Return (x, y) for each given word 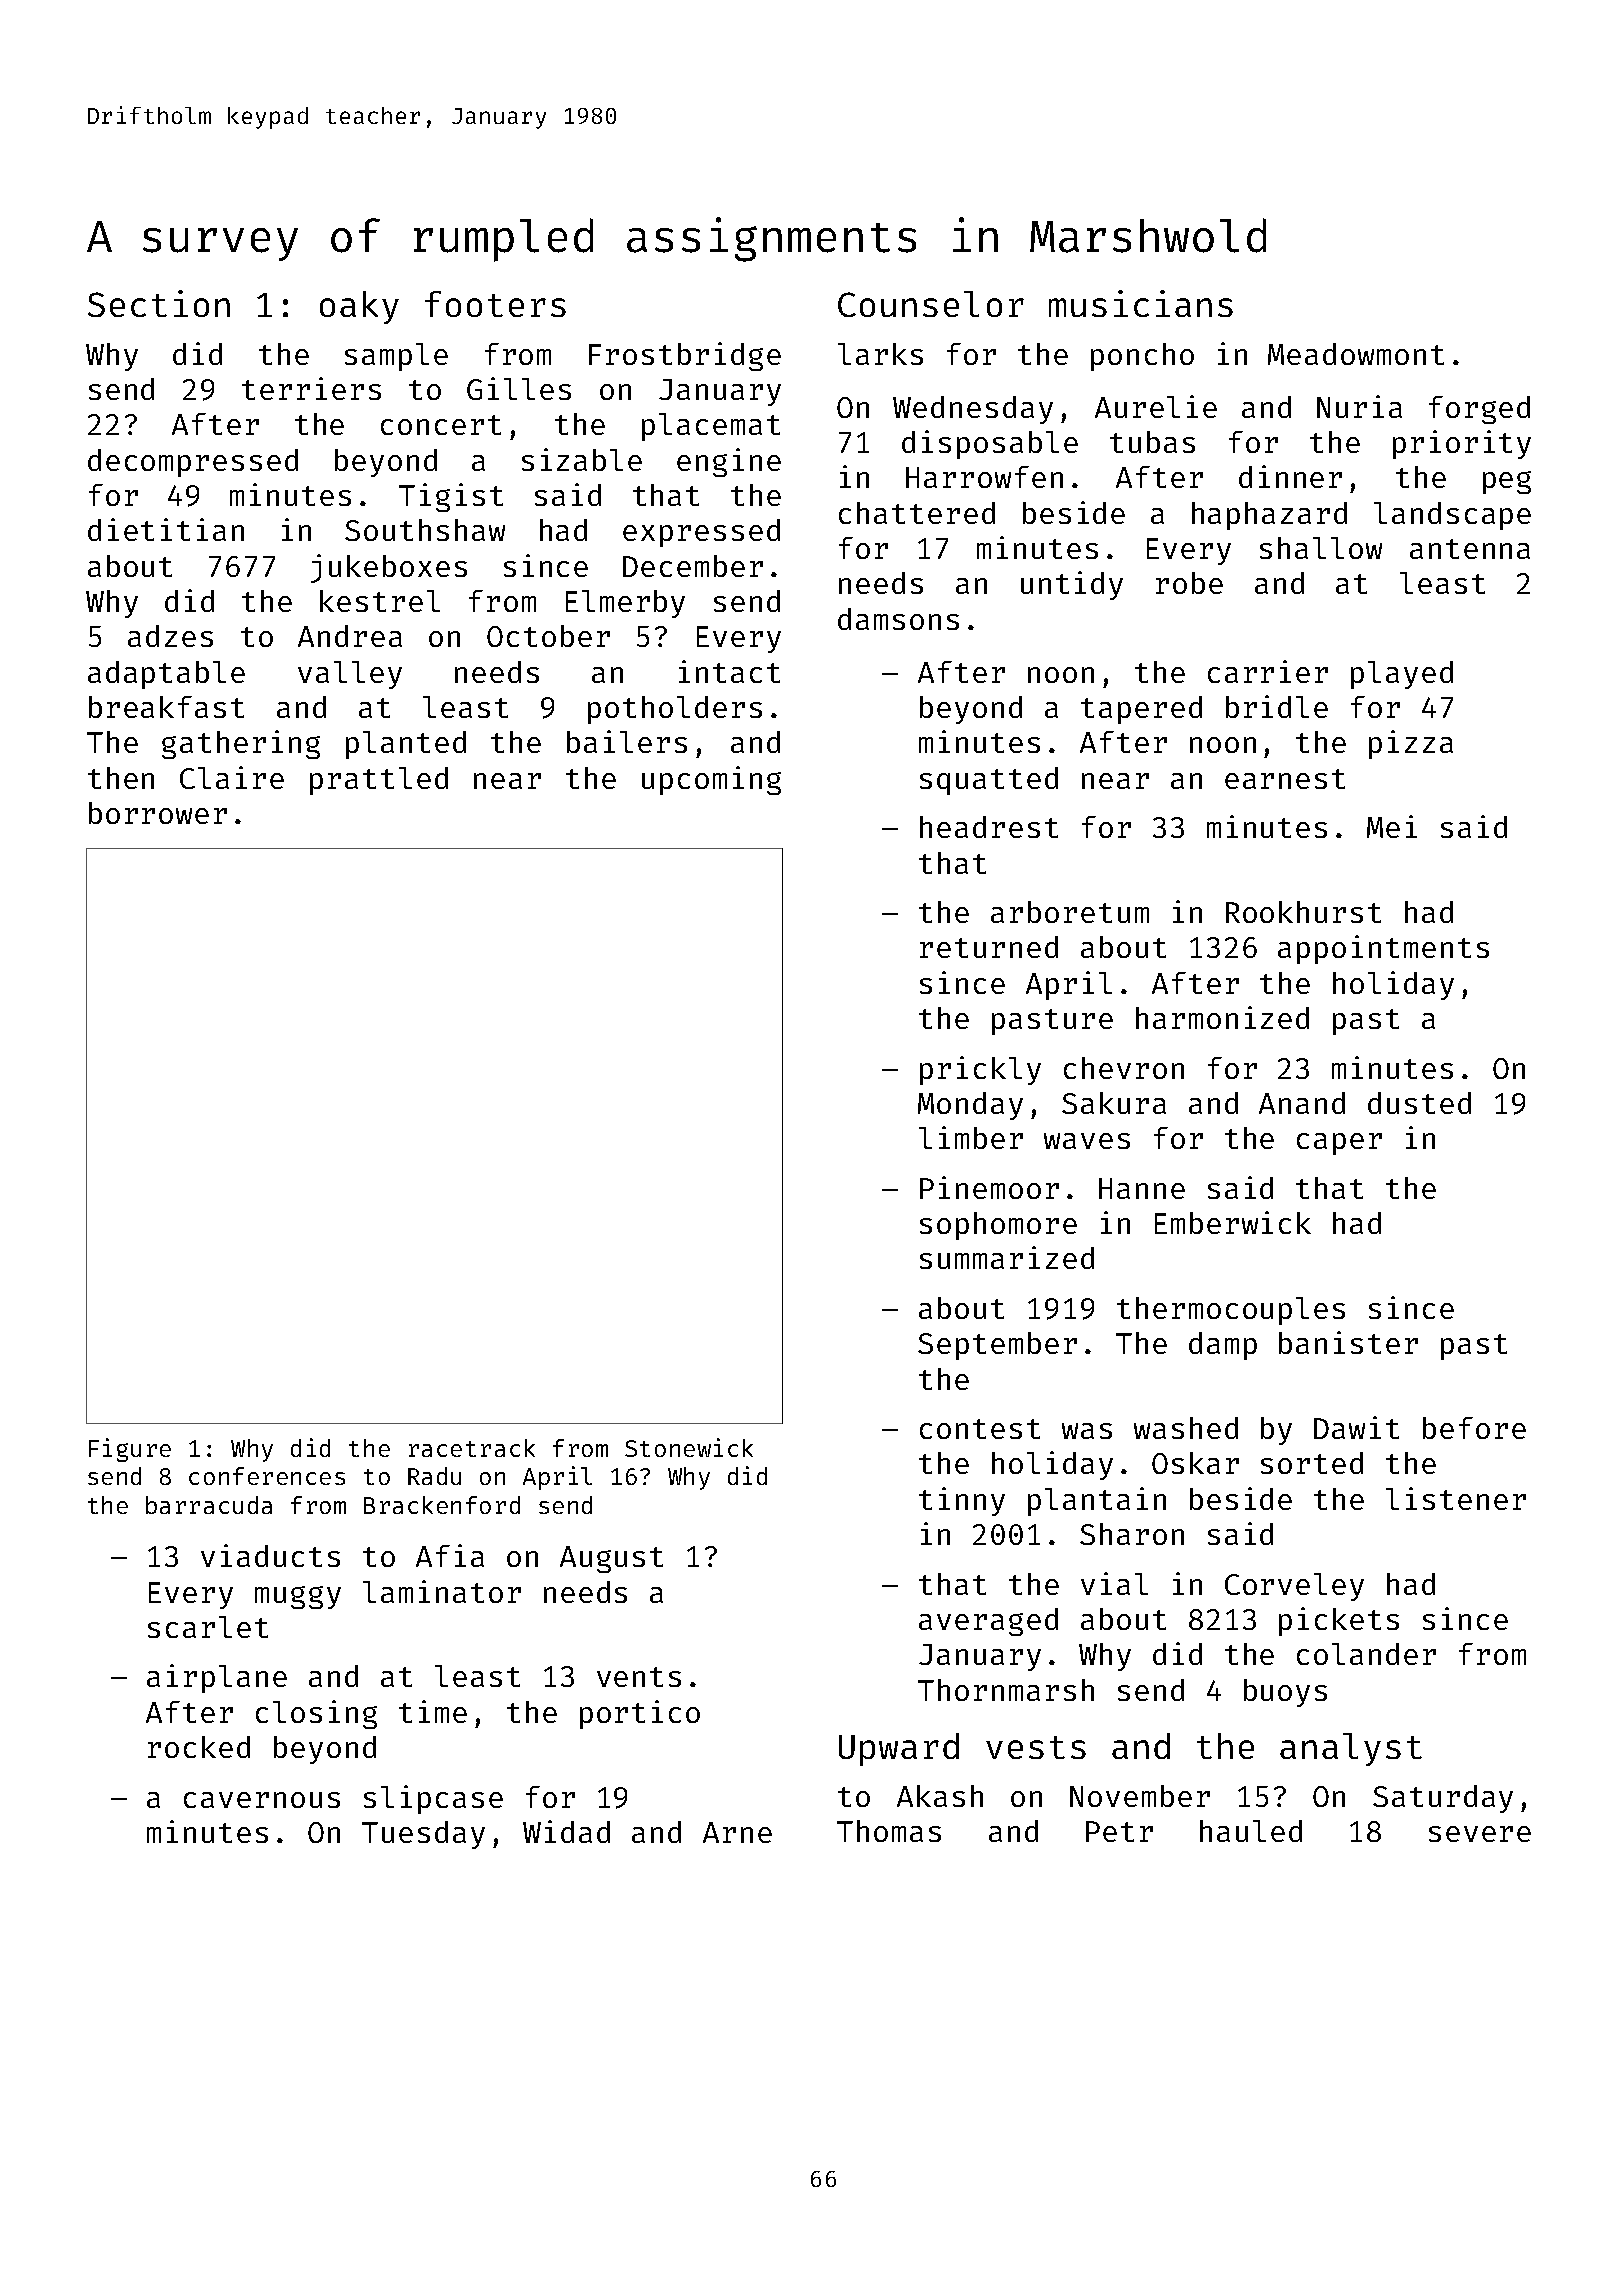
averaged (988, 1622)
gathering (241, 744)
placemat (711, 427)
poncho (1142, 357)
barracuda (209, 1505)
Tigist (451, 497)
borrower (158, 813)
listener (1456, 1498)
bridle (1277, 706)
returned (989, 947)
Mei (1392, 826)
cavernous (262, 1800)
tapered (1141, 710)
